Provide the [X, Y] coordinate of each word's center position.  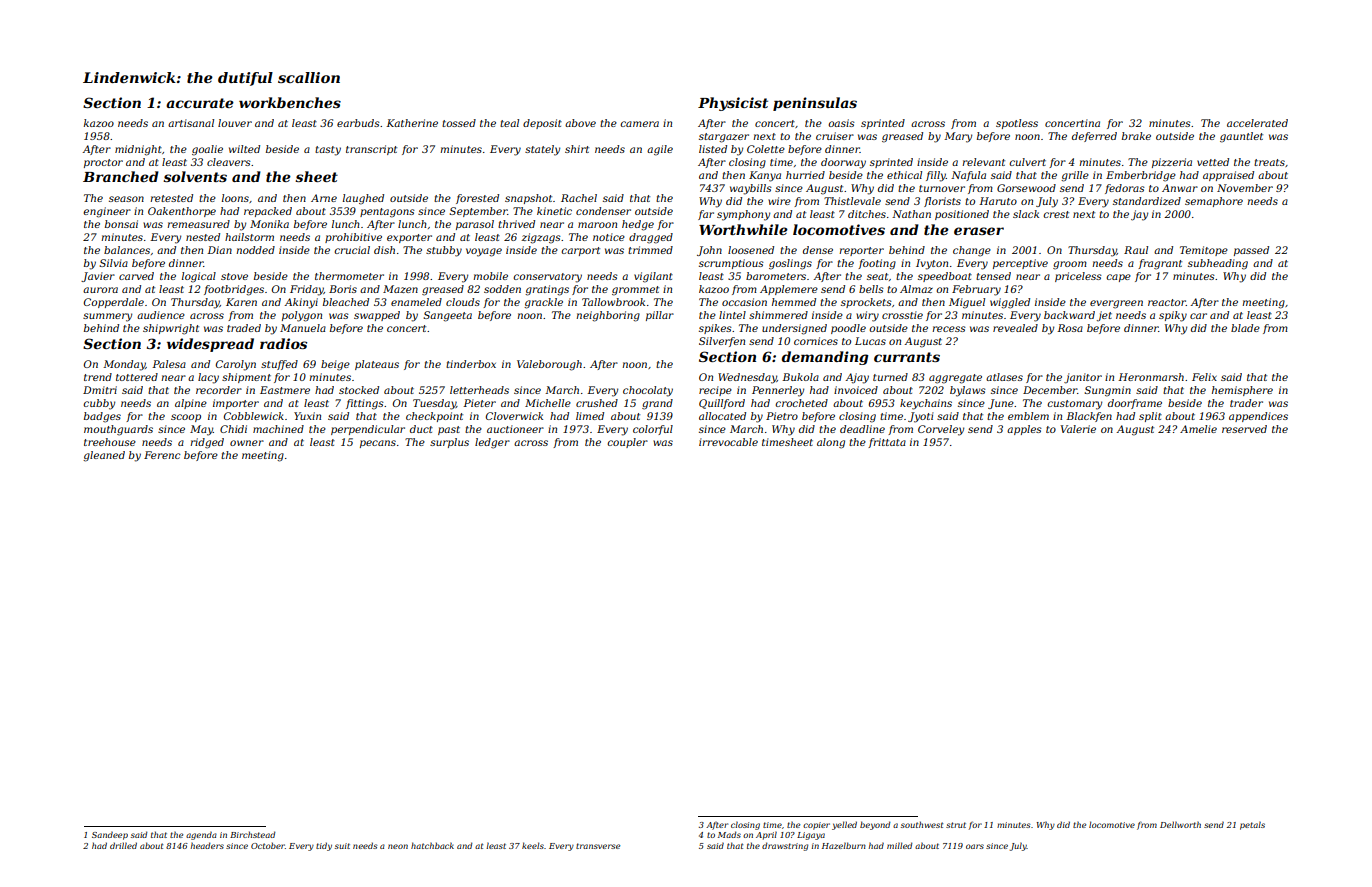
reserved [1244, 429]
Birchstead [252, 834]
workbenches [290, 102]
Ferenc [162, 455]
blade [1245, 328]
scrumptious [731, 264]
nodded [255, 250]
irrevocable [728, 442]
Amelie [1198, 429]
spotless [1017, 124]
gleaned [104, 456]
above [580, 123]
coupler [627, 443]
